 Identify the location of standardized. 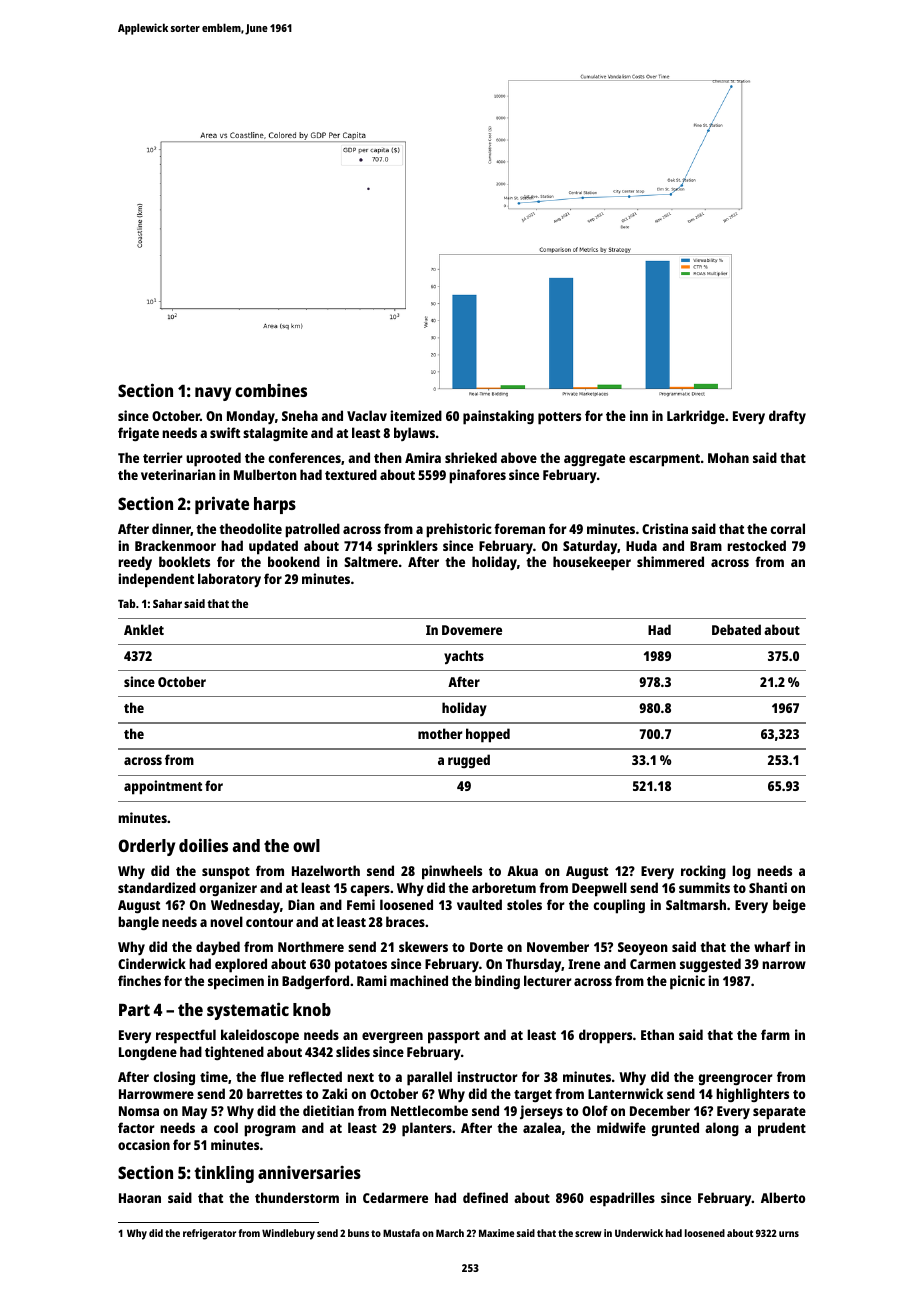
(157, 887).
